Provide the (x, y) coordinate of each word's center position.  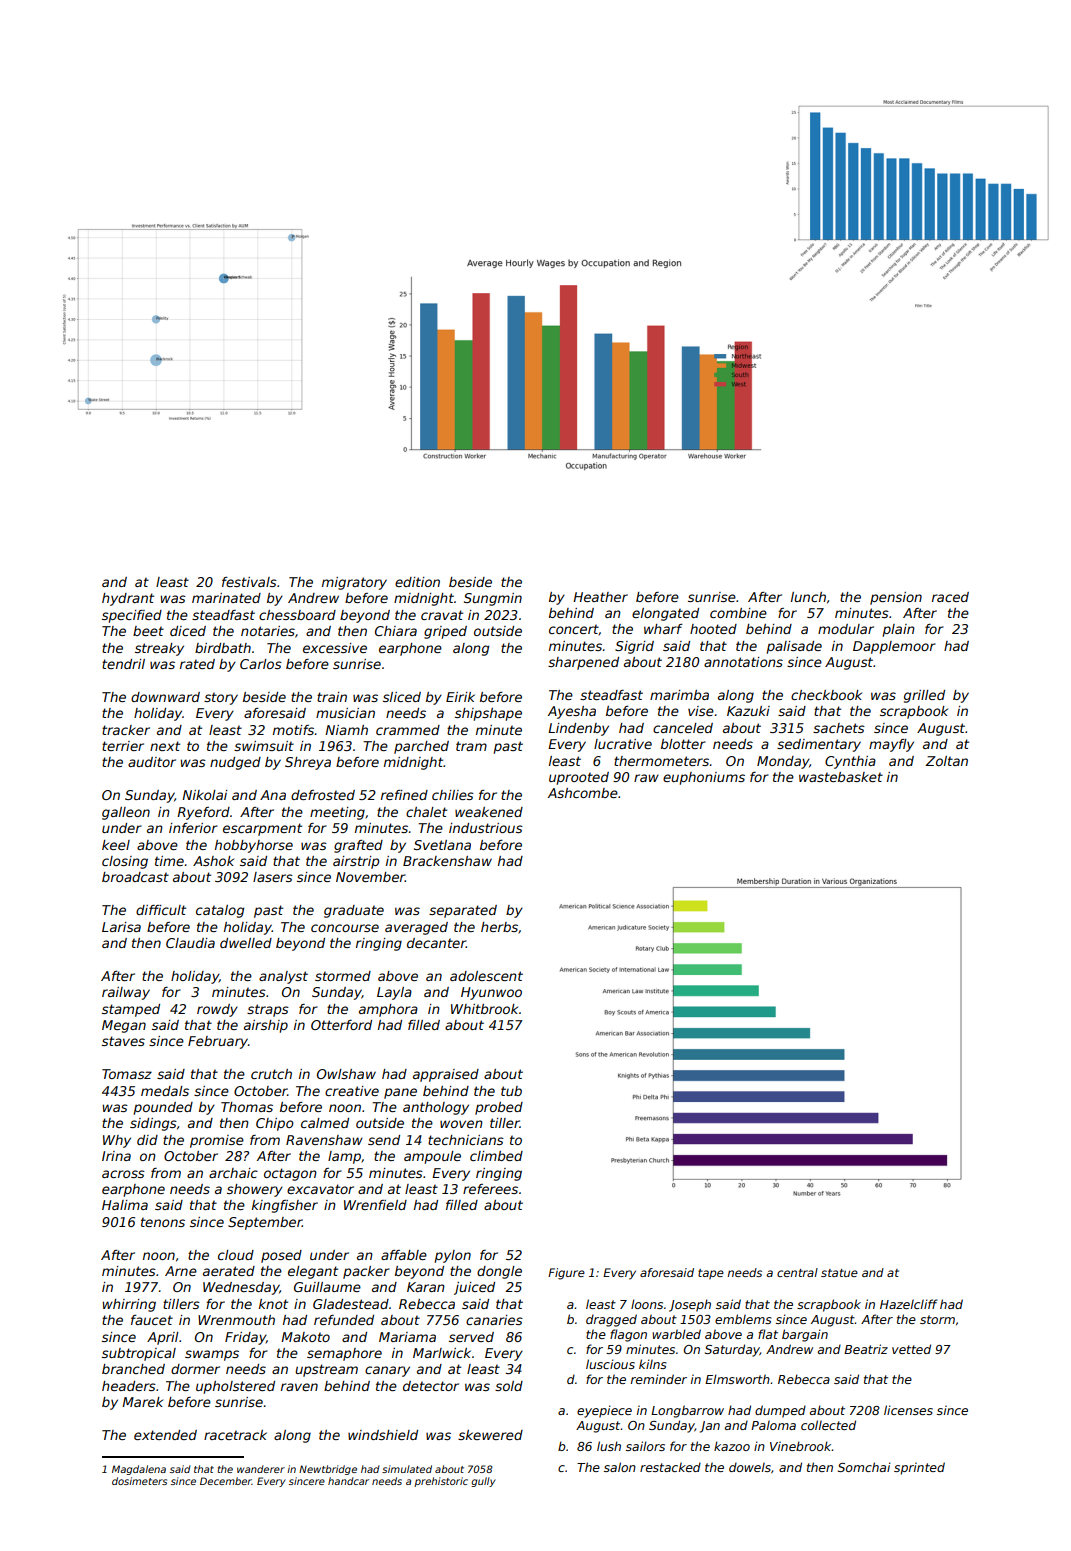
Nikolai (205, 795)
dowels (750, 1467)
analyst (283, 977)
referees (490, 1189)
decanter (436, 943)
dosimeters (139, 1481)
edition (417, 582)
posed (281, 1256)
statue (839, 1273)
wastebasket (841, 777)
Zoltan (946, 761)
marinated (226, 598)
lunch (808, 597)
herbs (499, 927)
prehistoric (441, 1482)
